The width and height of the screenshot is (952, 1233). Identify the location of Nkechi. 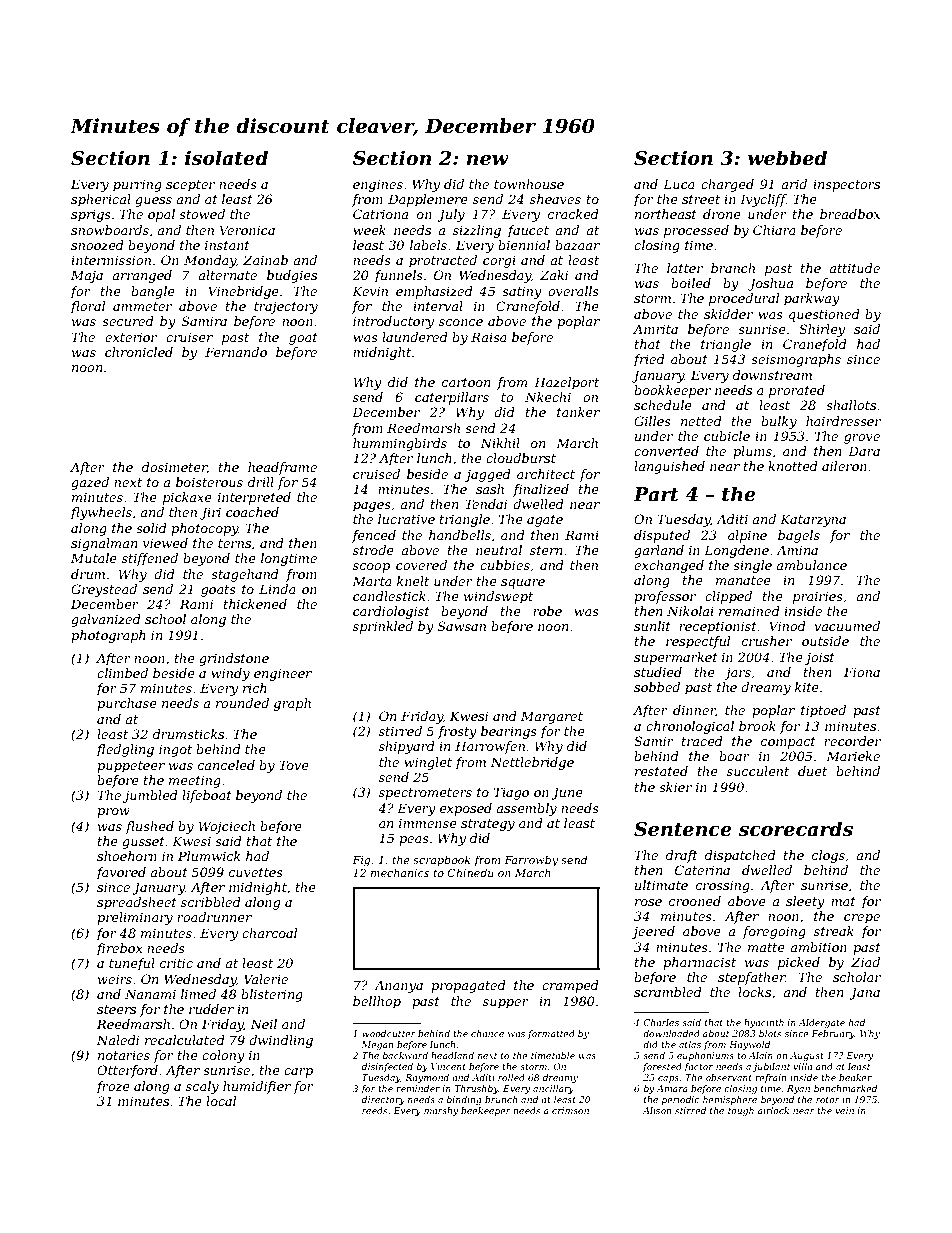
(548, 397).
